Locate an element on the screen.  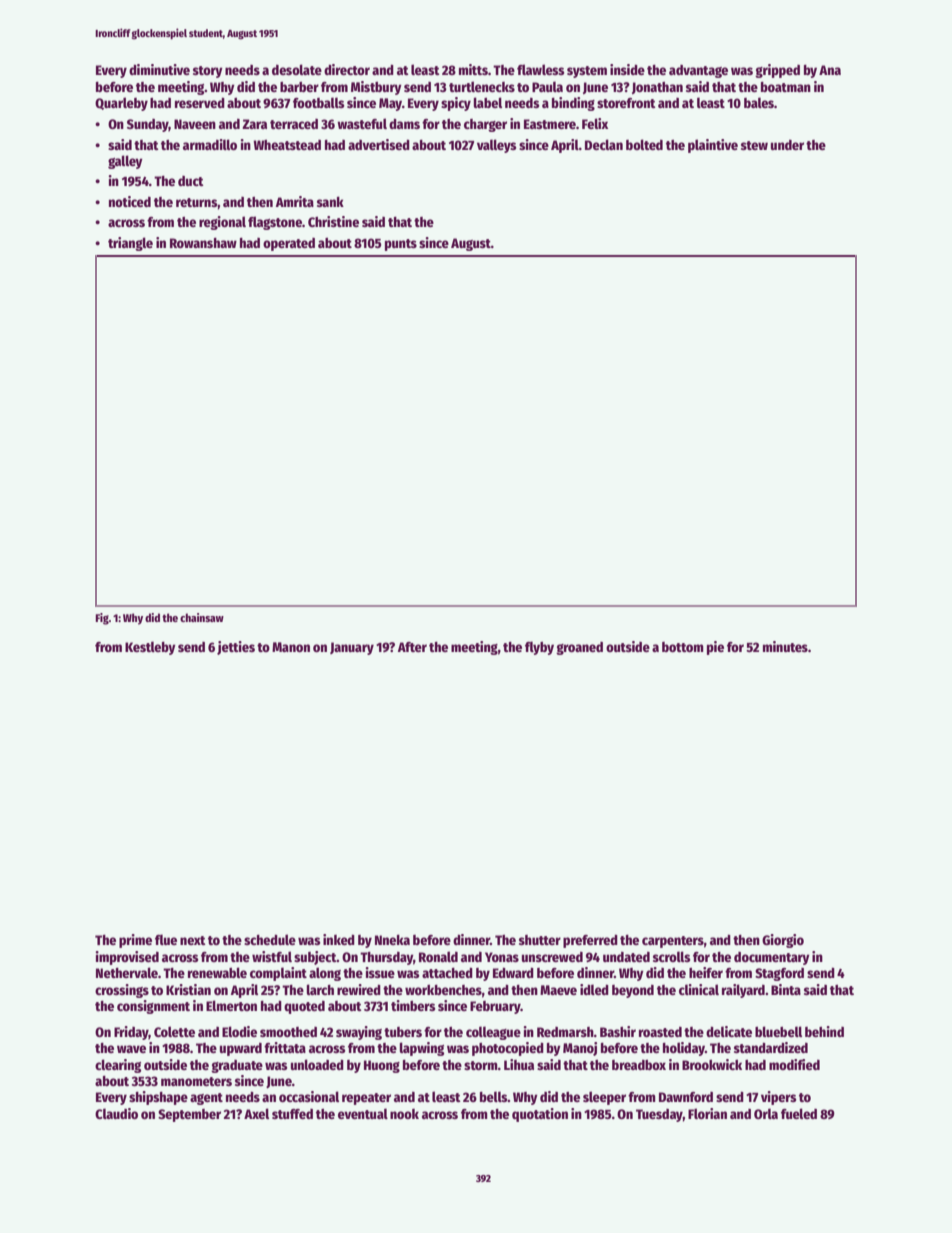
Felix is located at coordinates (595, 123).
